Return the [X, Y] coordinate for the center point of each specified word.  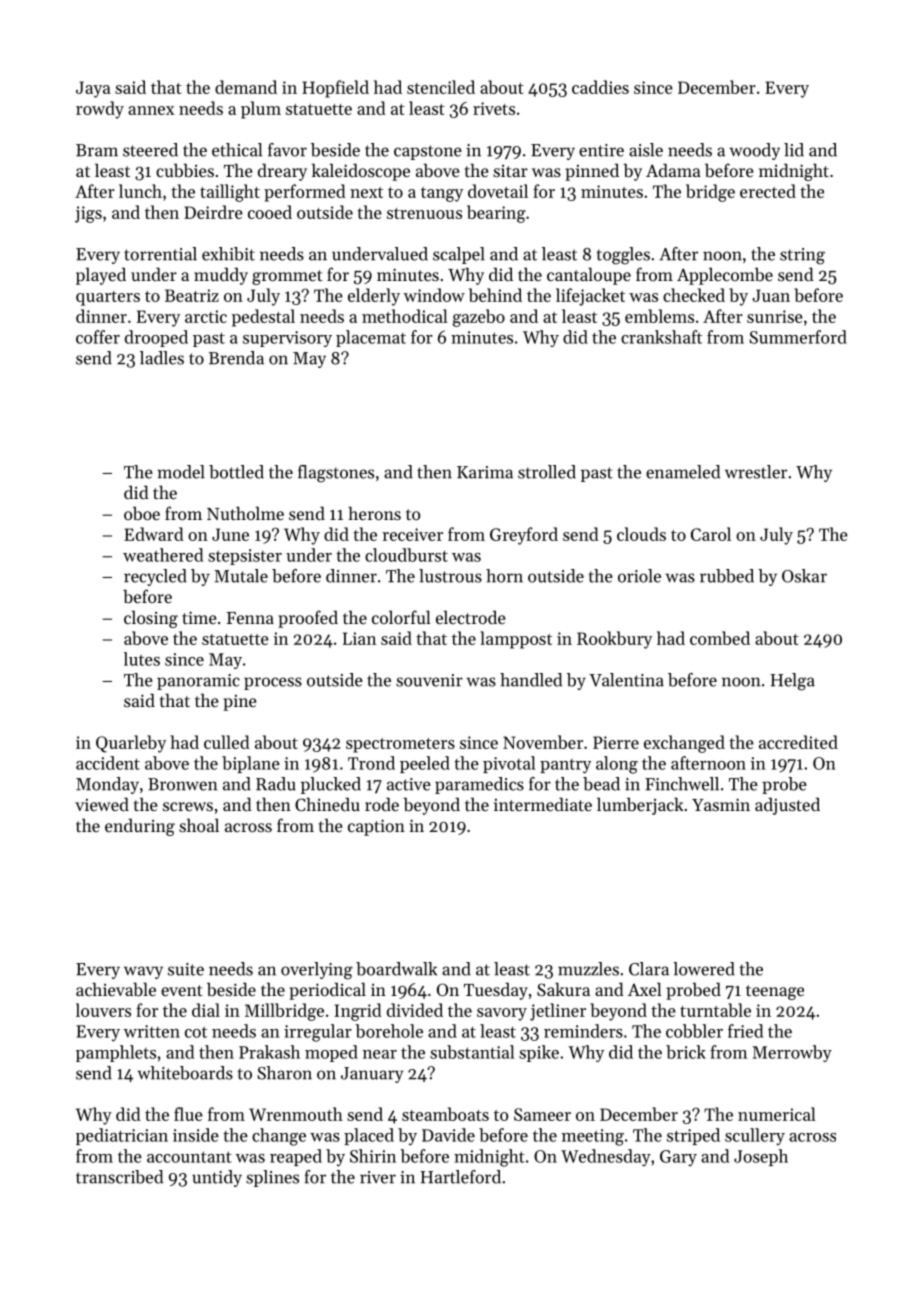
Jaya [93, 89]
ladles [162, 358]
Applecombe [725, 276]
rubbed [727, 576]
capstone [428, 152]
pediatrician [122, 1136]
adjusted [787, 806]
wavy [143, 972]
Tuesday [496, 991]
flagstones [336, 474]
